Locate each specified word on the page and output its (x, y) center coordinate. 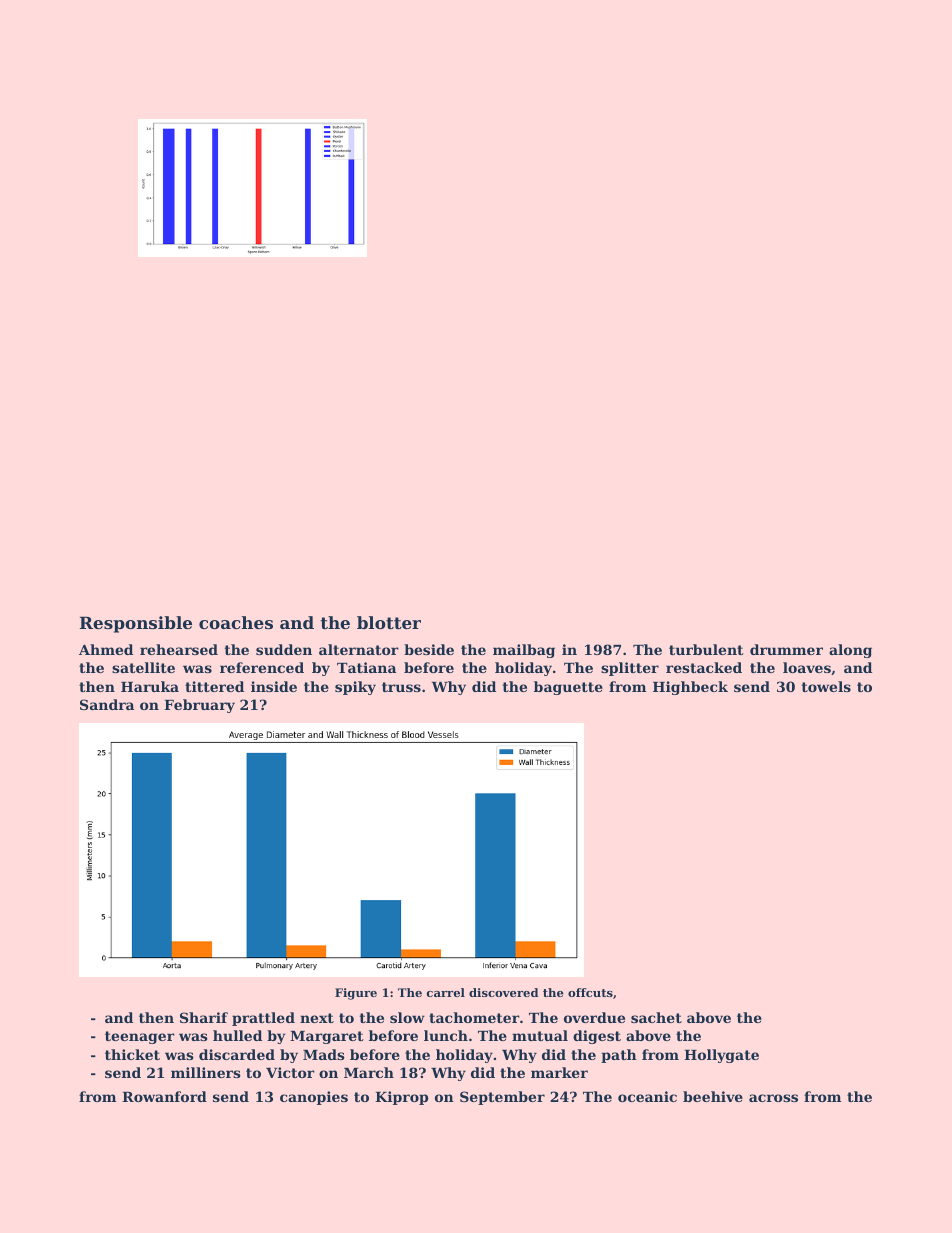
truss (401, 687)
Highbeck (690, 688)
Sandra (107, 704)
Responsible (136, 624)
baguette (568, 688)
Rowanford (164, 1096)
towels (826, 686)
